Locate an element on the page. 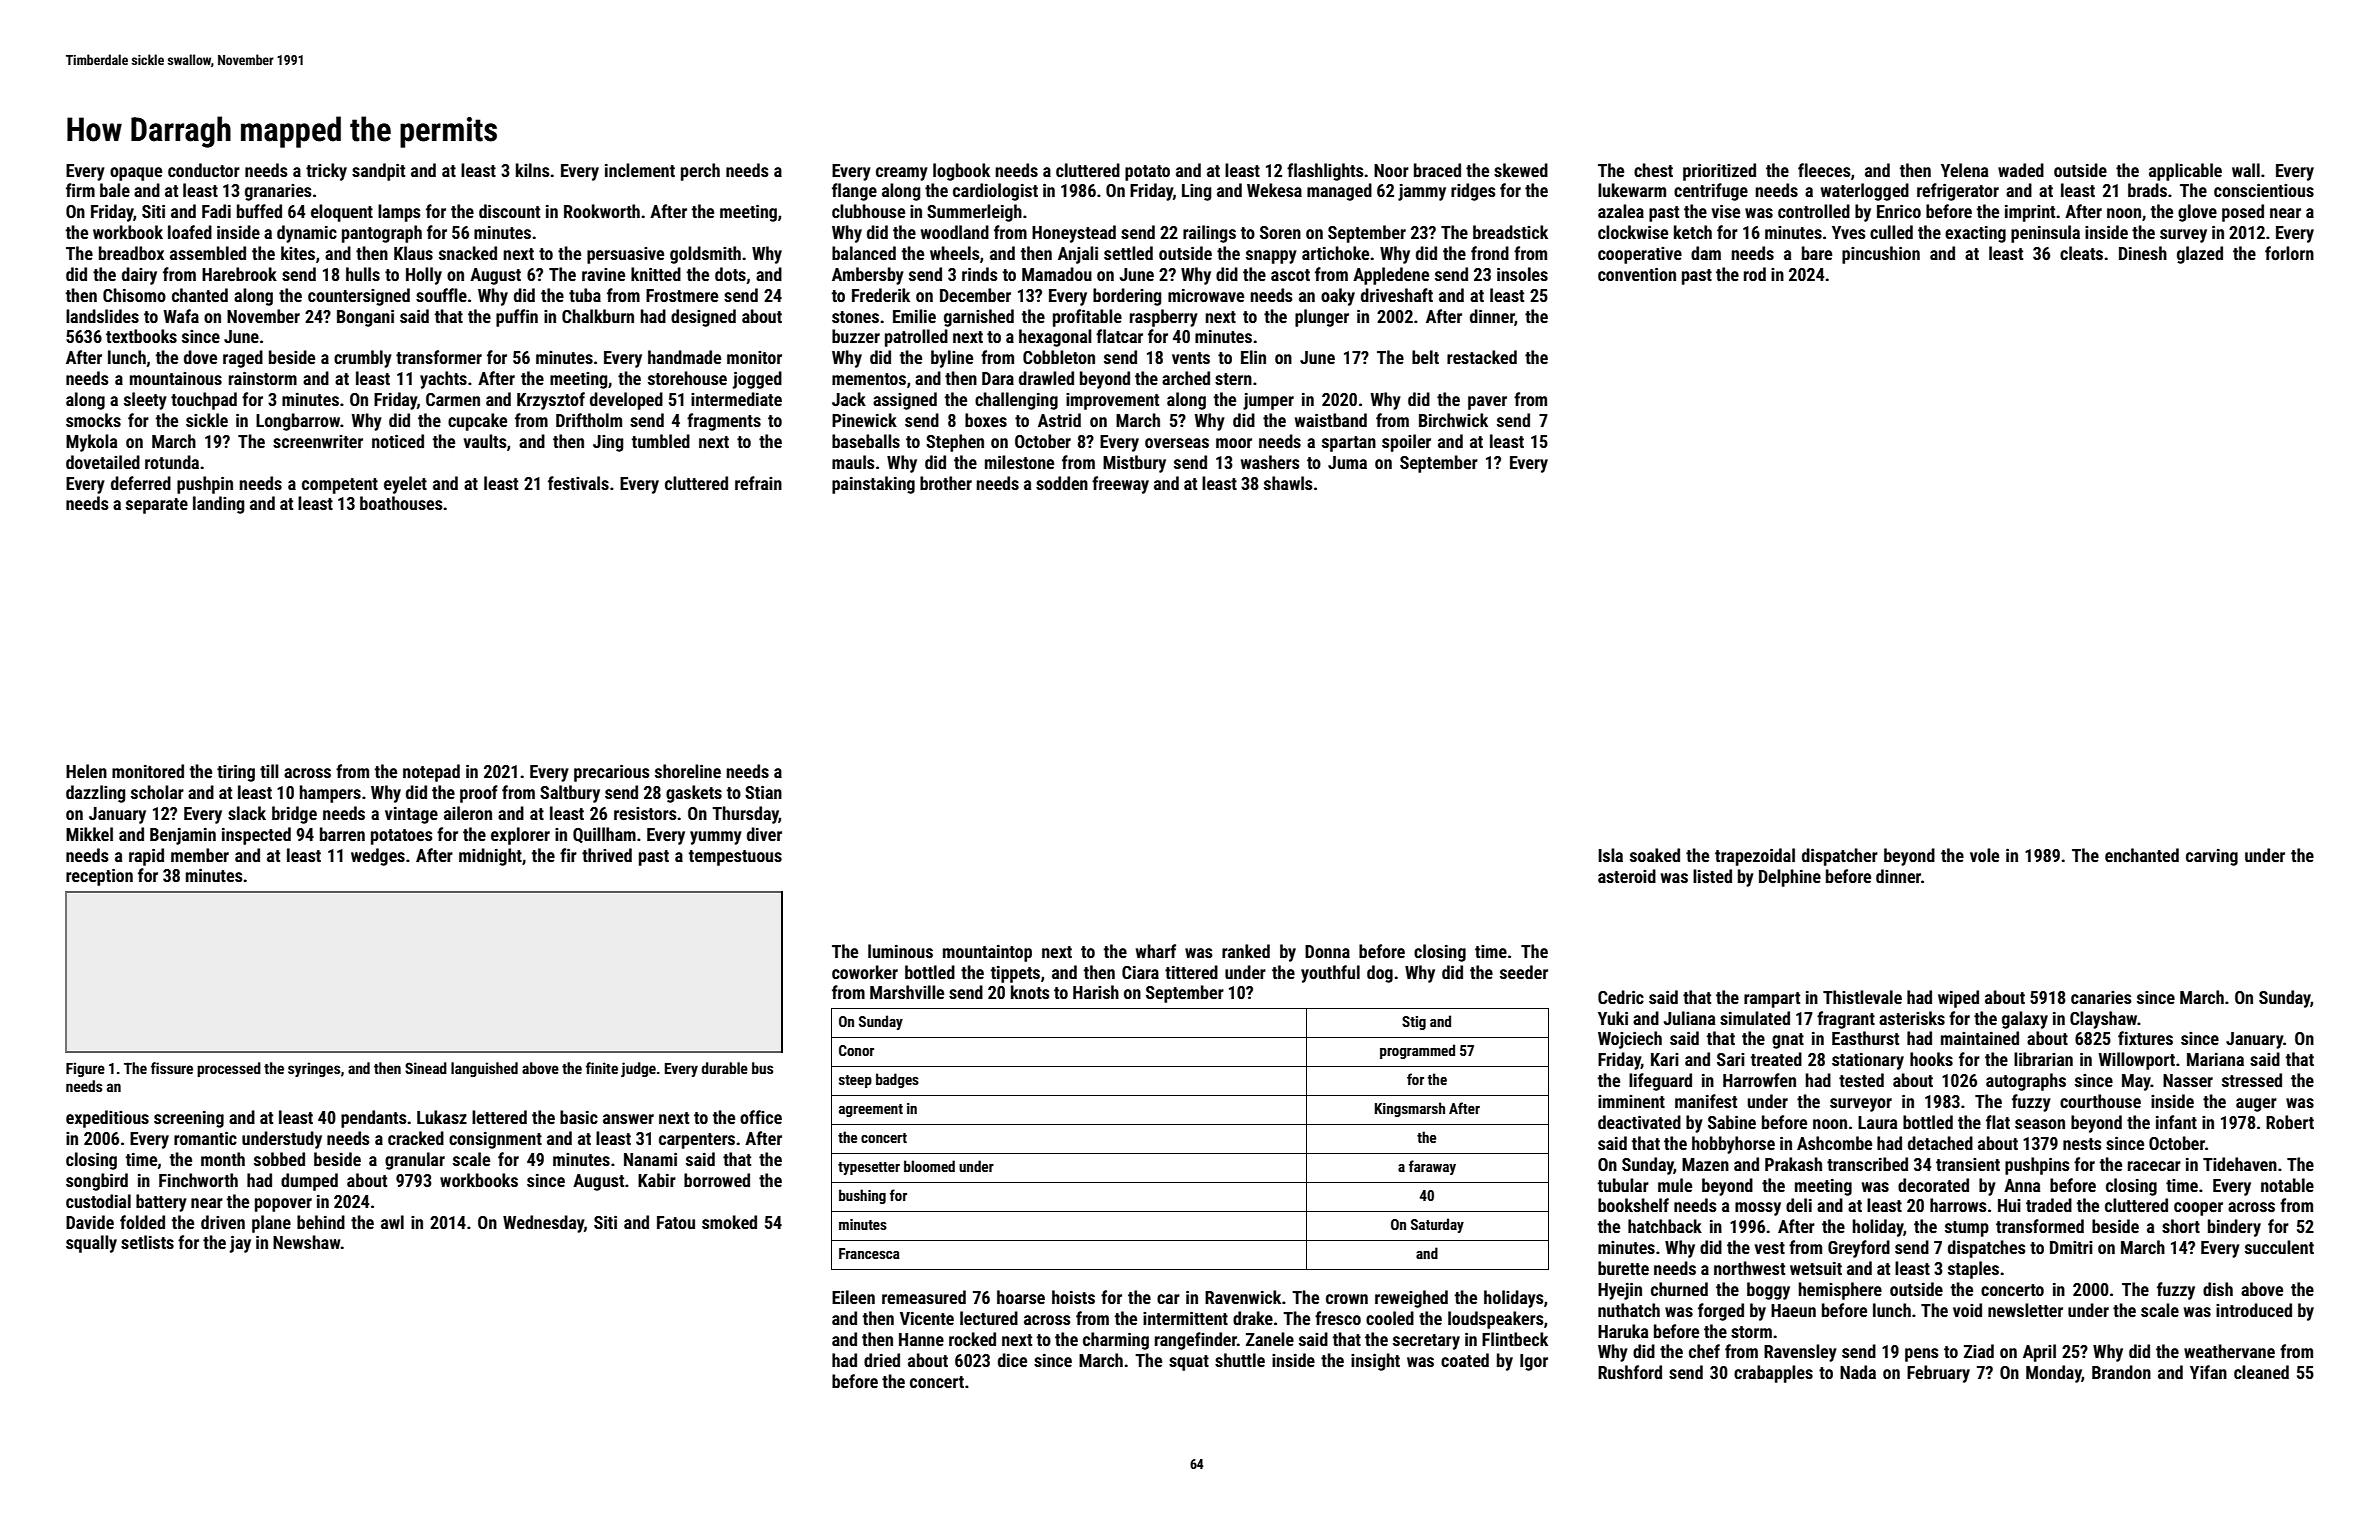 The height and width of the image is (1540, 2380). short is located at coordinates (2181, 1226).
